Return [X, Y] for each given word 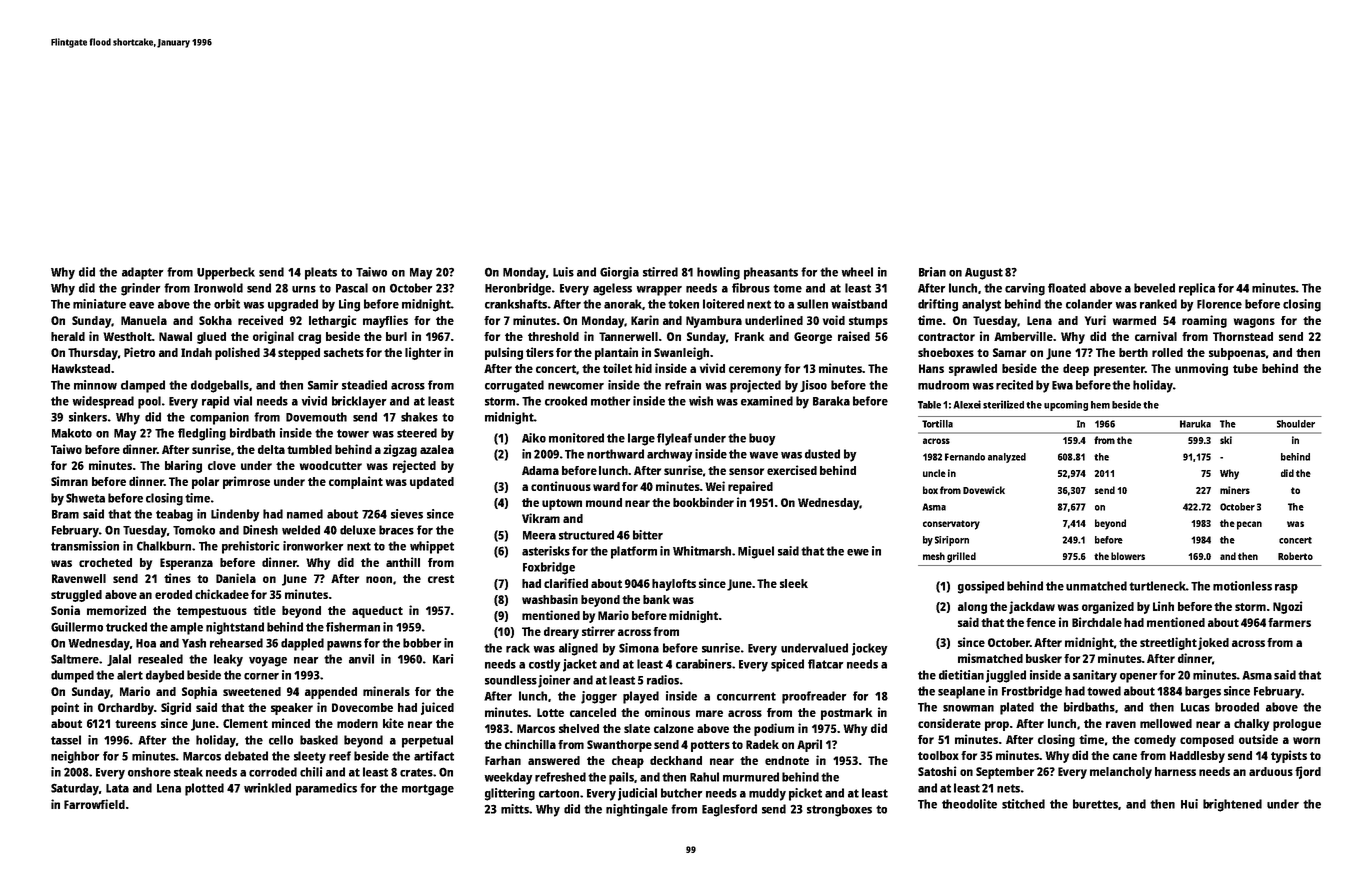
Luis [563, 272]
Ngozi [1288, 607]
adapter [142, 273]
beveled [1154, 288]
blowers [1128, 556]
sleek [794, 583]
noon [379, 579]
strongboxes [839, 810]
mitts [515, 809]
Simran [69, 481]
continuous [561, 486]
